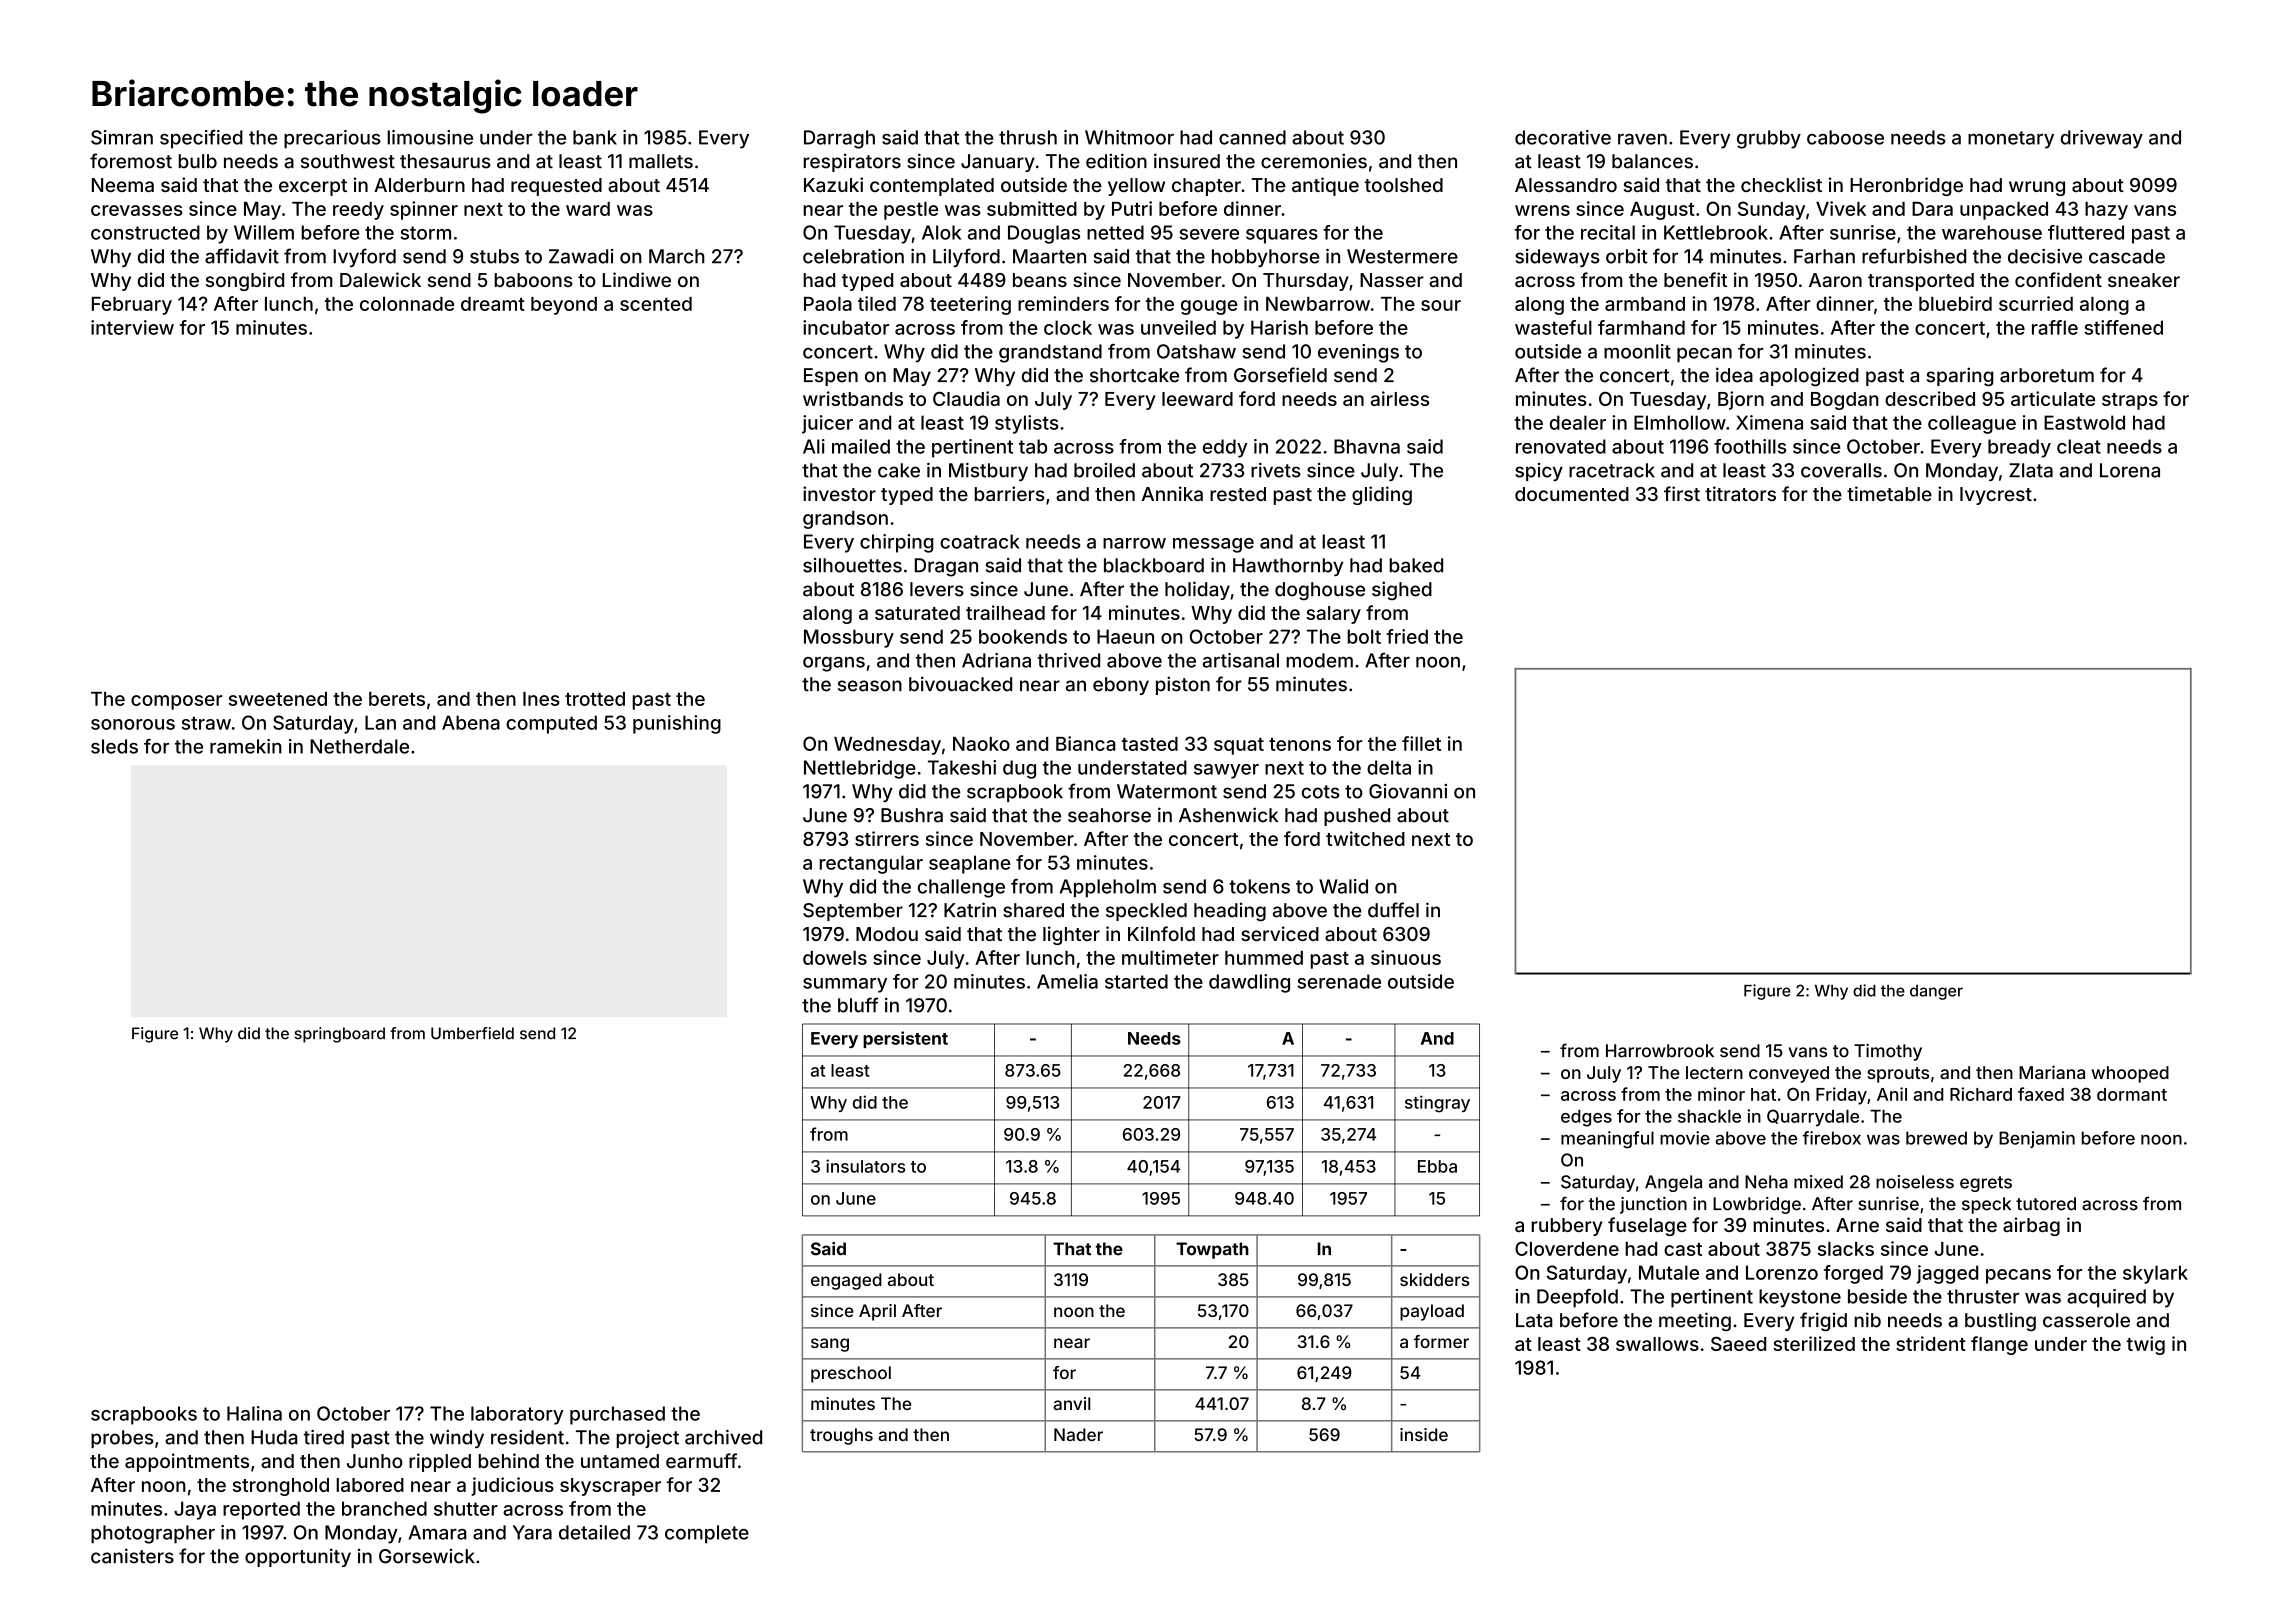 The image size is (2282, 1614). I want to click on modem, so click(1320, 660).
